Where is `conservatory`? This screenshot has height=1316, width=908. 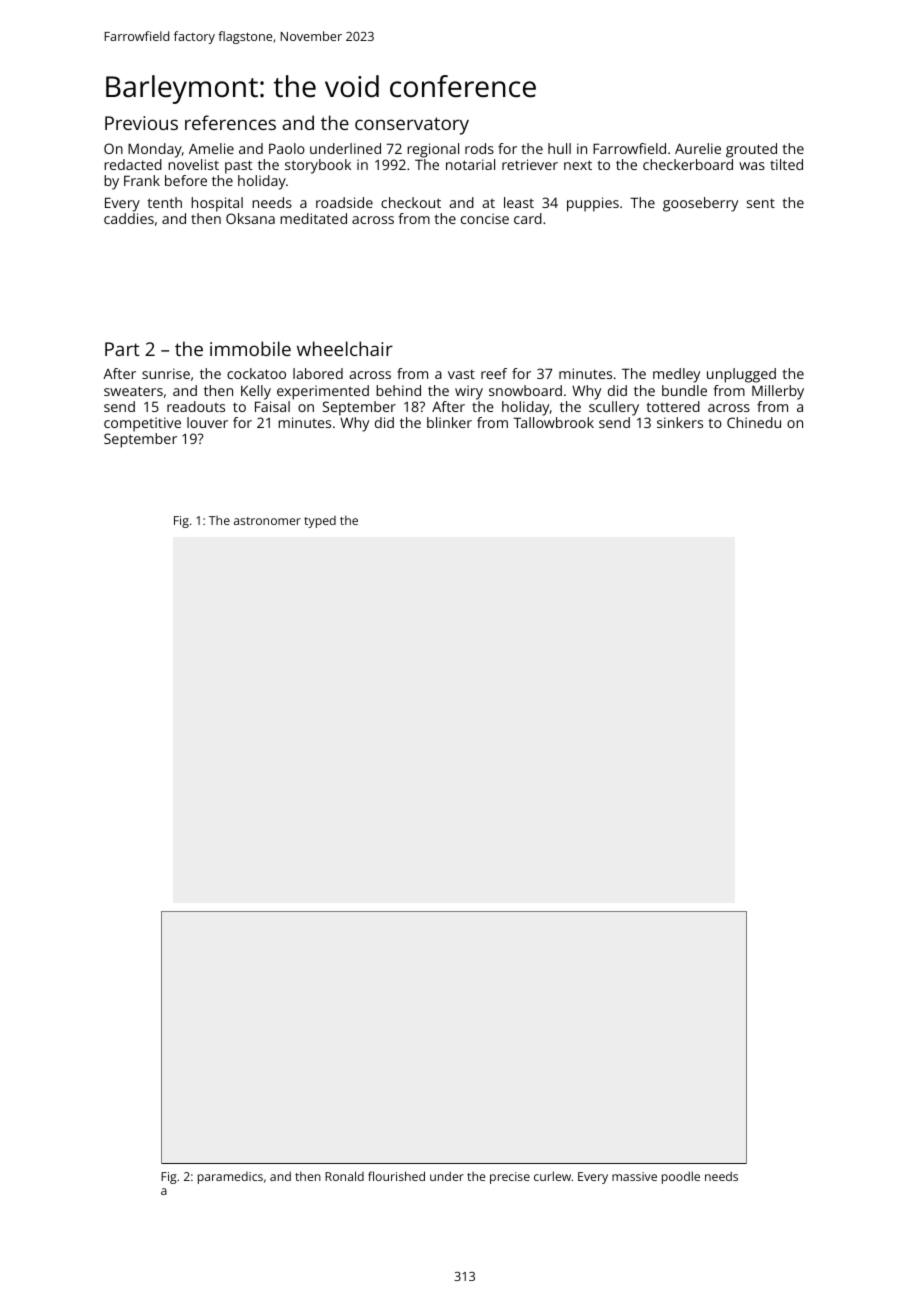
conservatory is located at coordinates (412, 126).
